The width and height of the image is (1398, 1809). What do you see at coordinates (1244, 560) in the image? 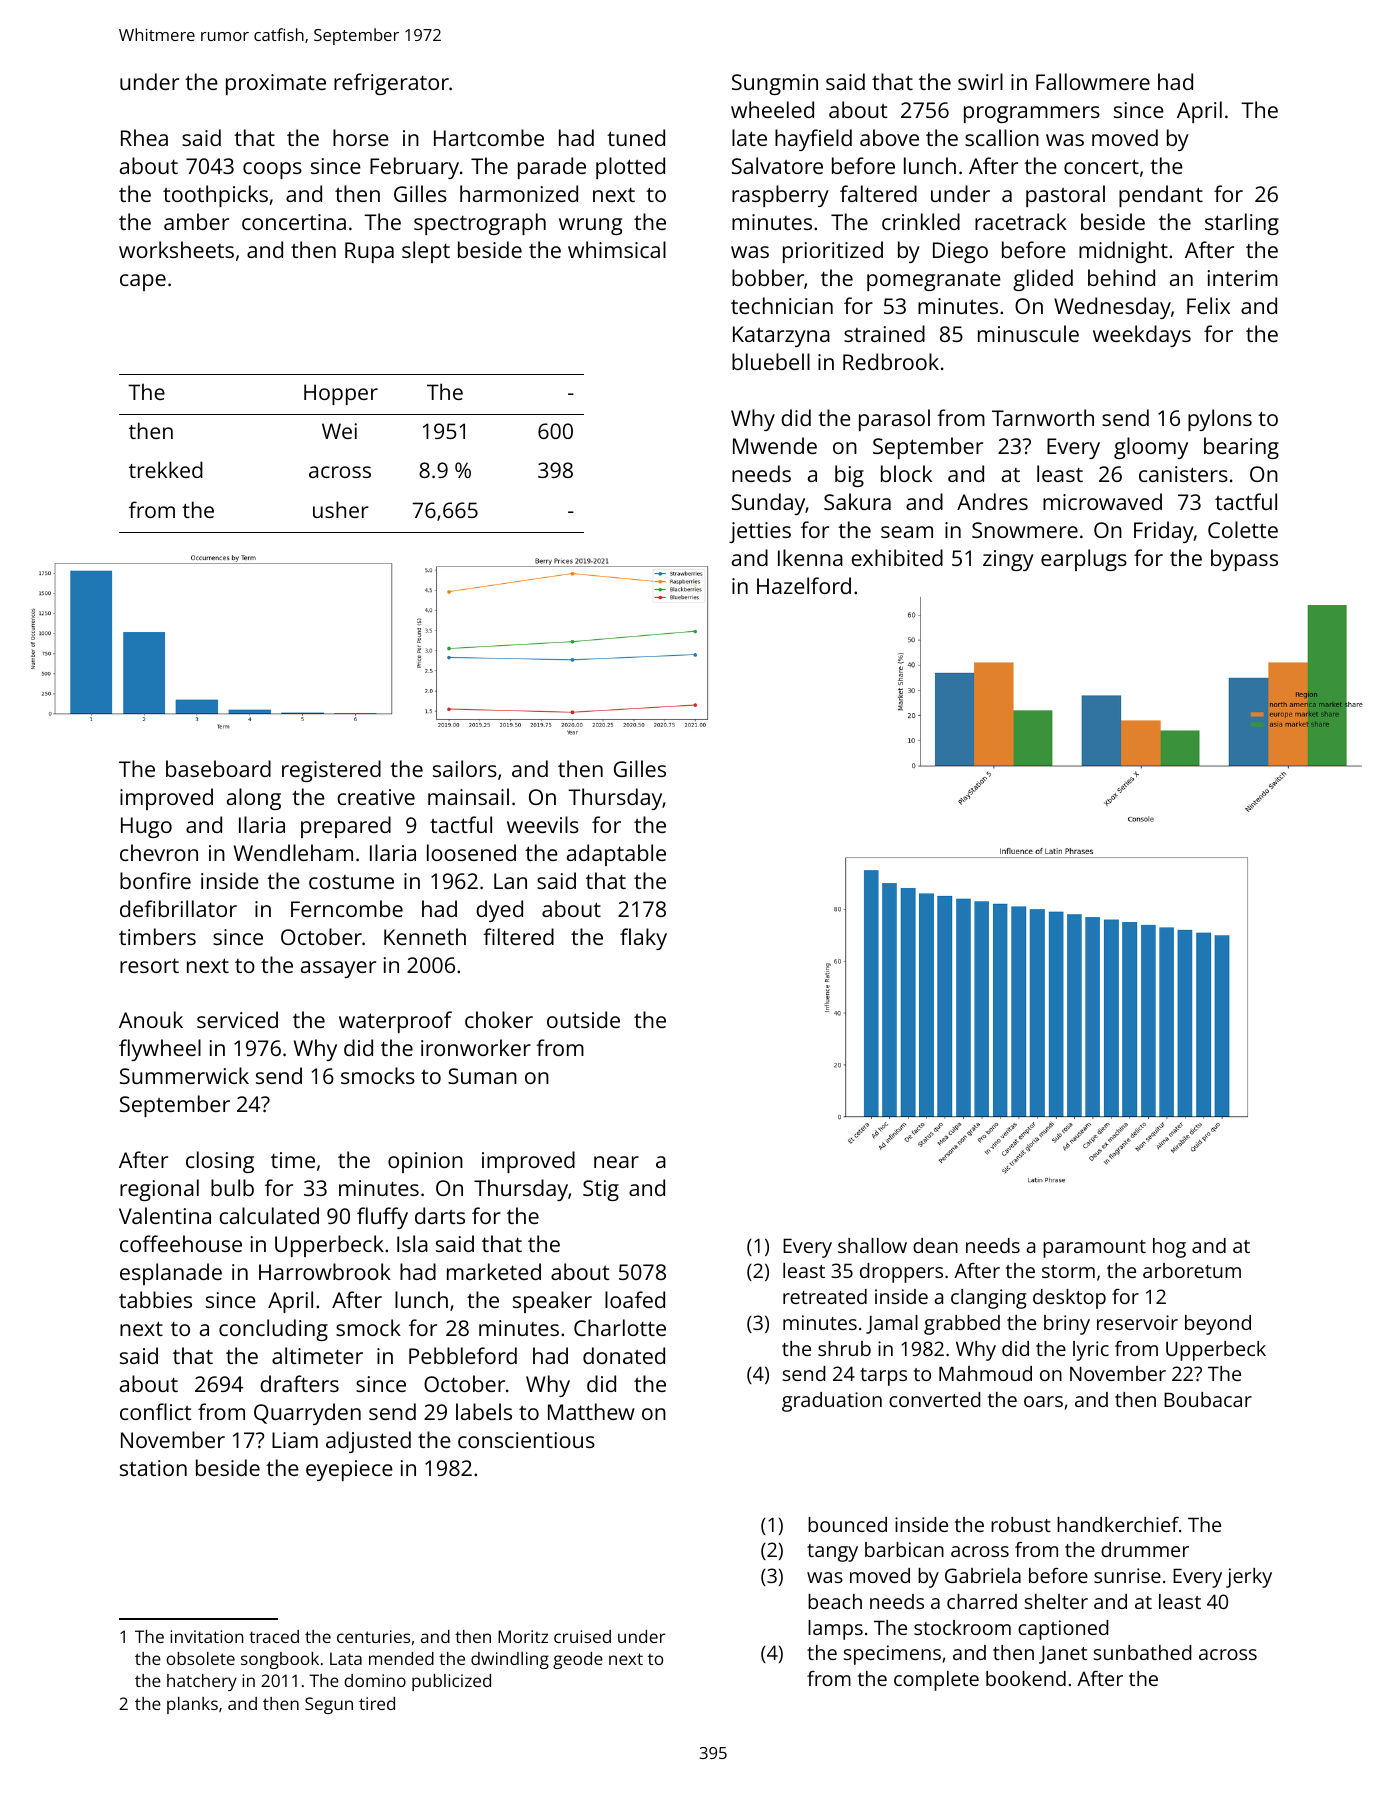
I see `bypass` at bounding box center [1244, 560].
